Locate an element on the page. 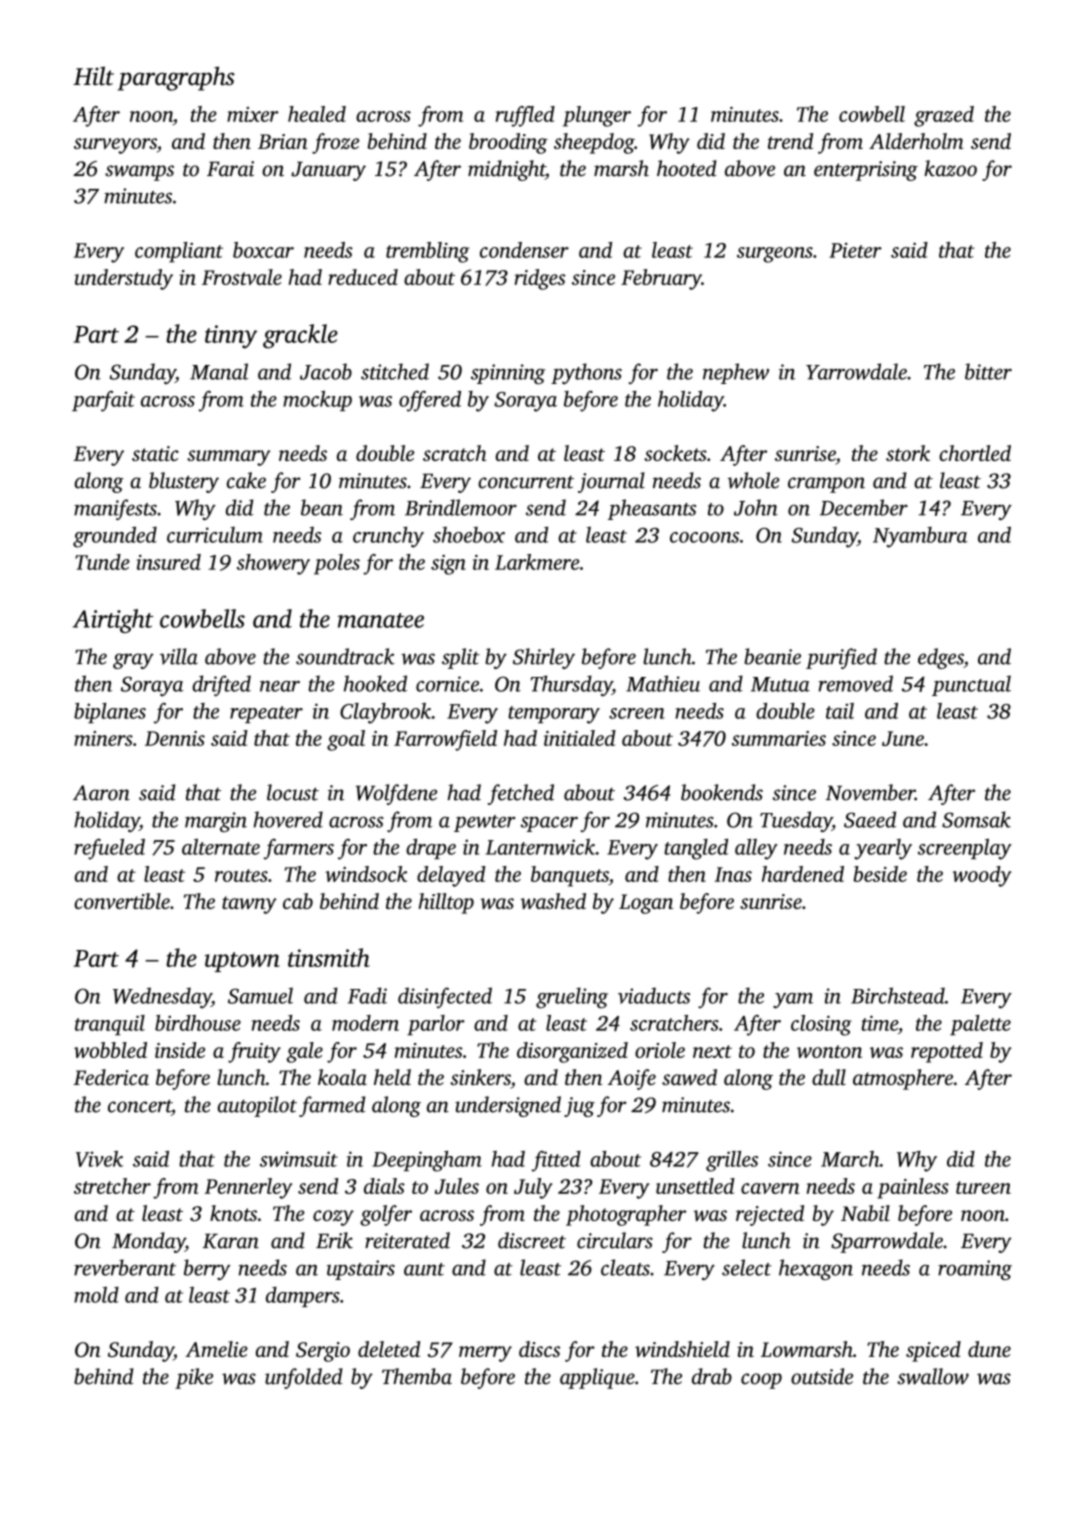 The height and width of the document is (1534, 1085). spinning is located at coordinates (508, 374).
